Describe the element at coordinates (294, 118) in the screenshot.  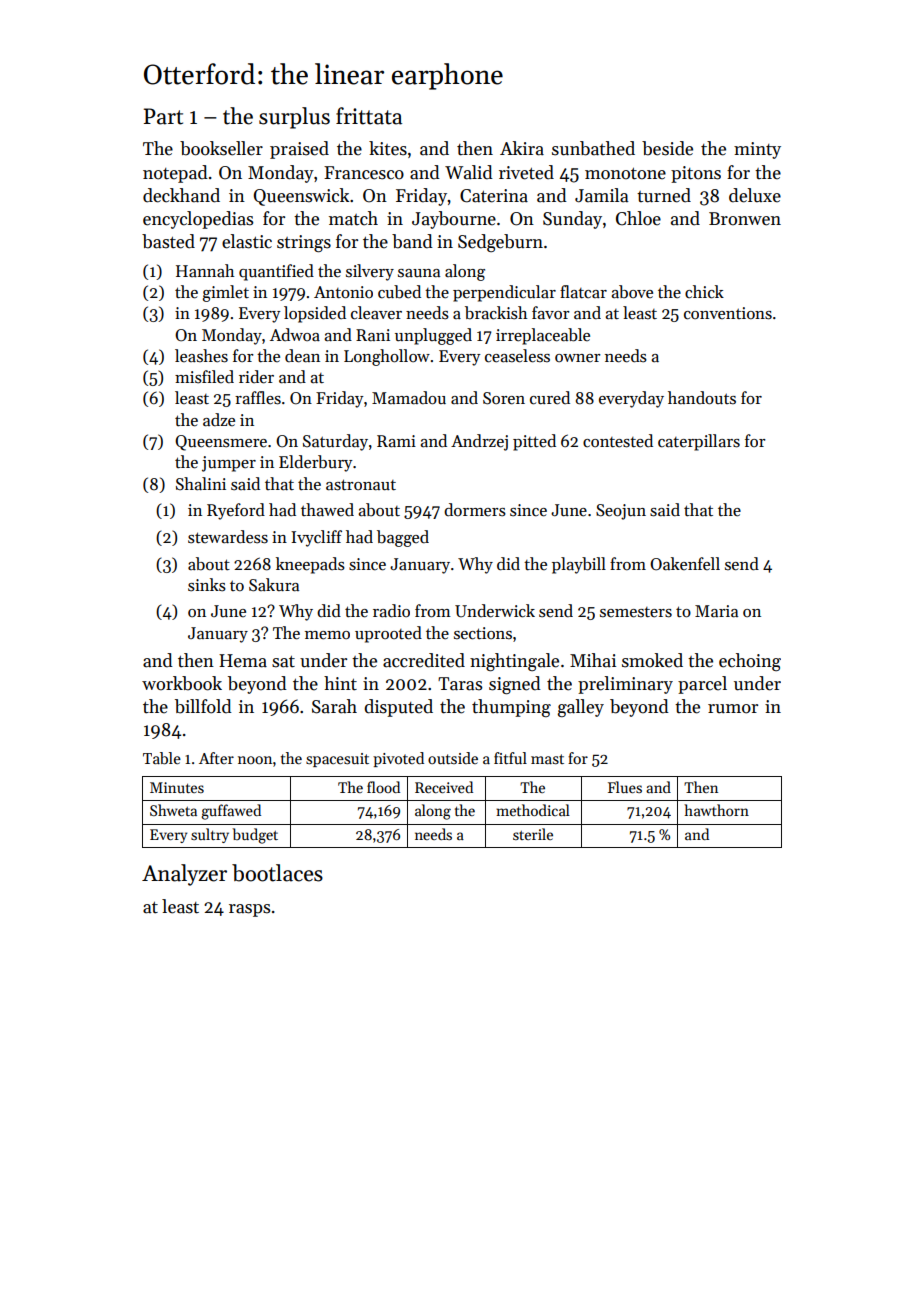
I see `surplus` at that location.
